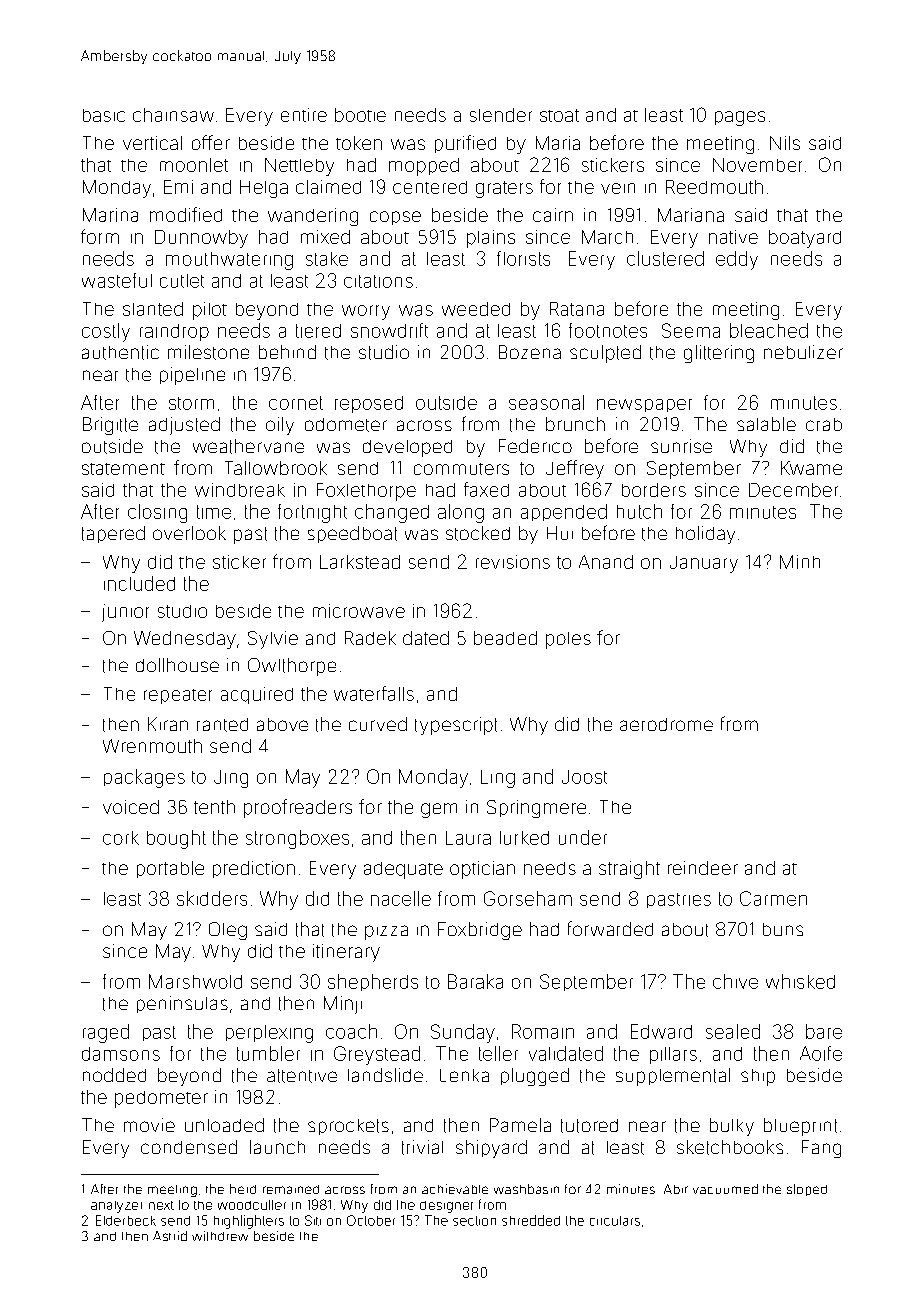  What do you see at coordinates (800, 981) in the image?
I see `whisked` at bounding box center [800, 981].
